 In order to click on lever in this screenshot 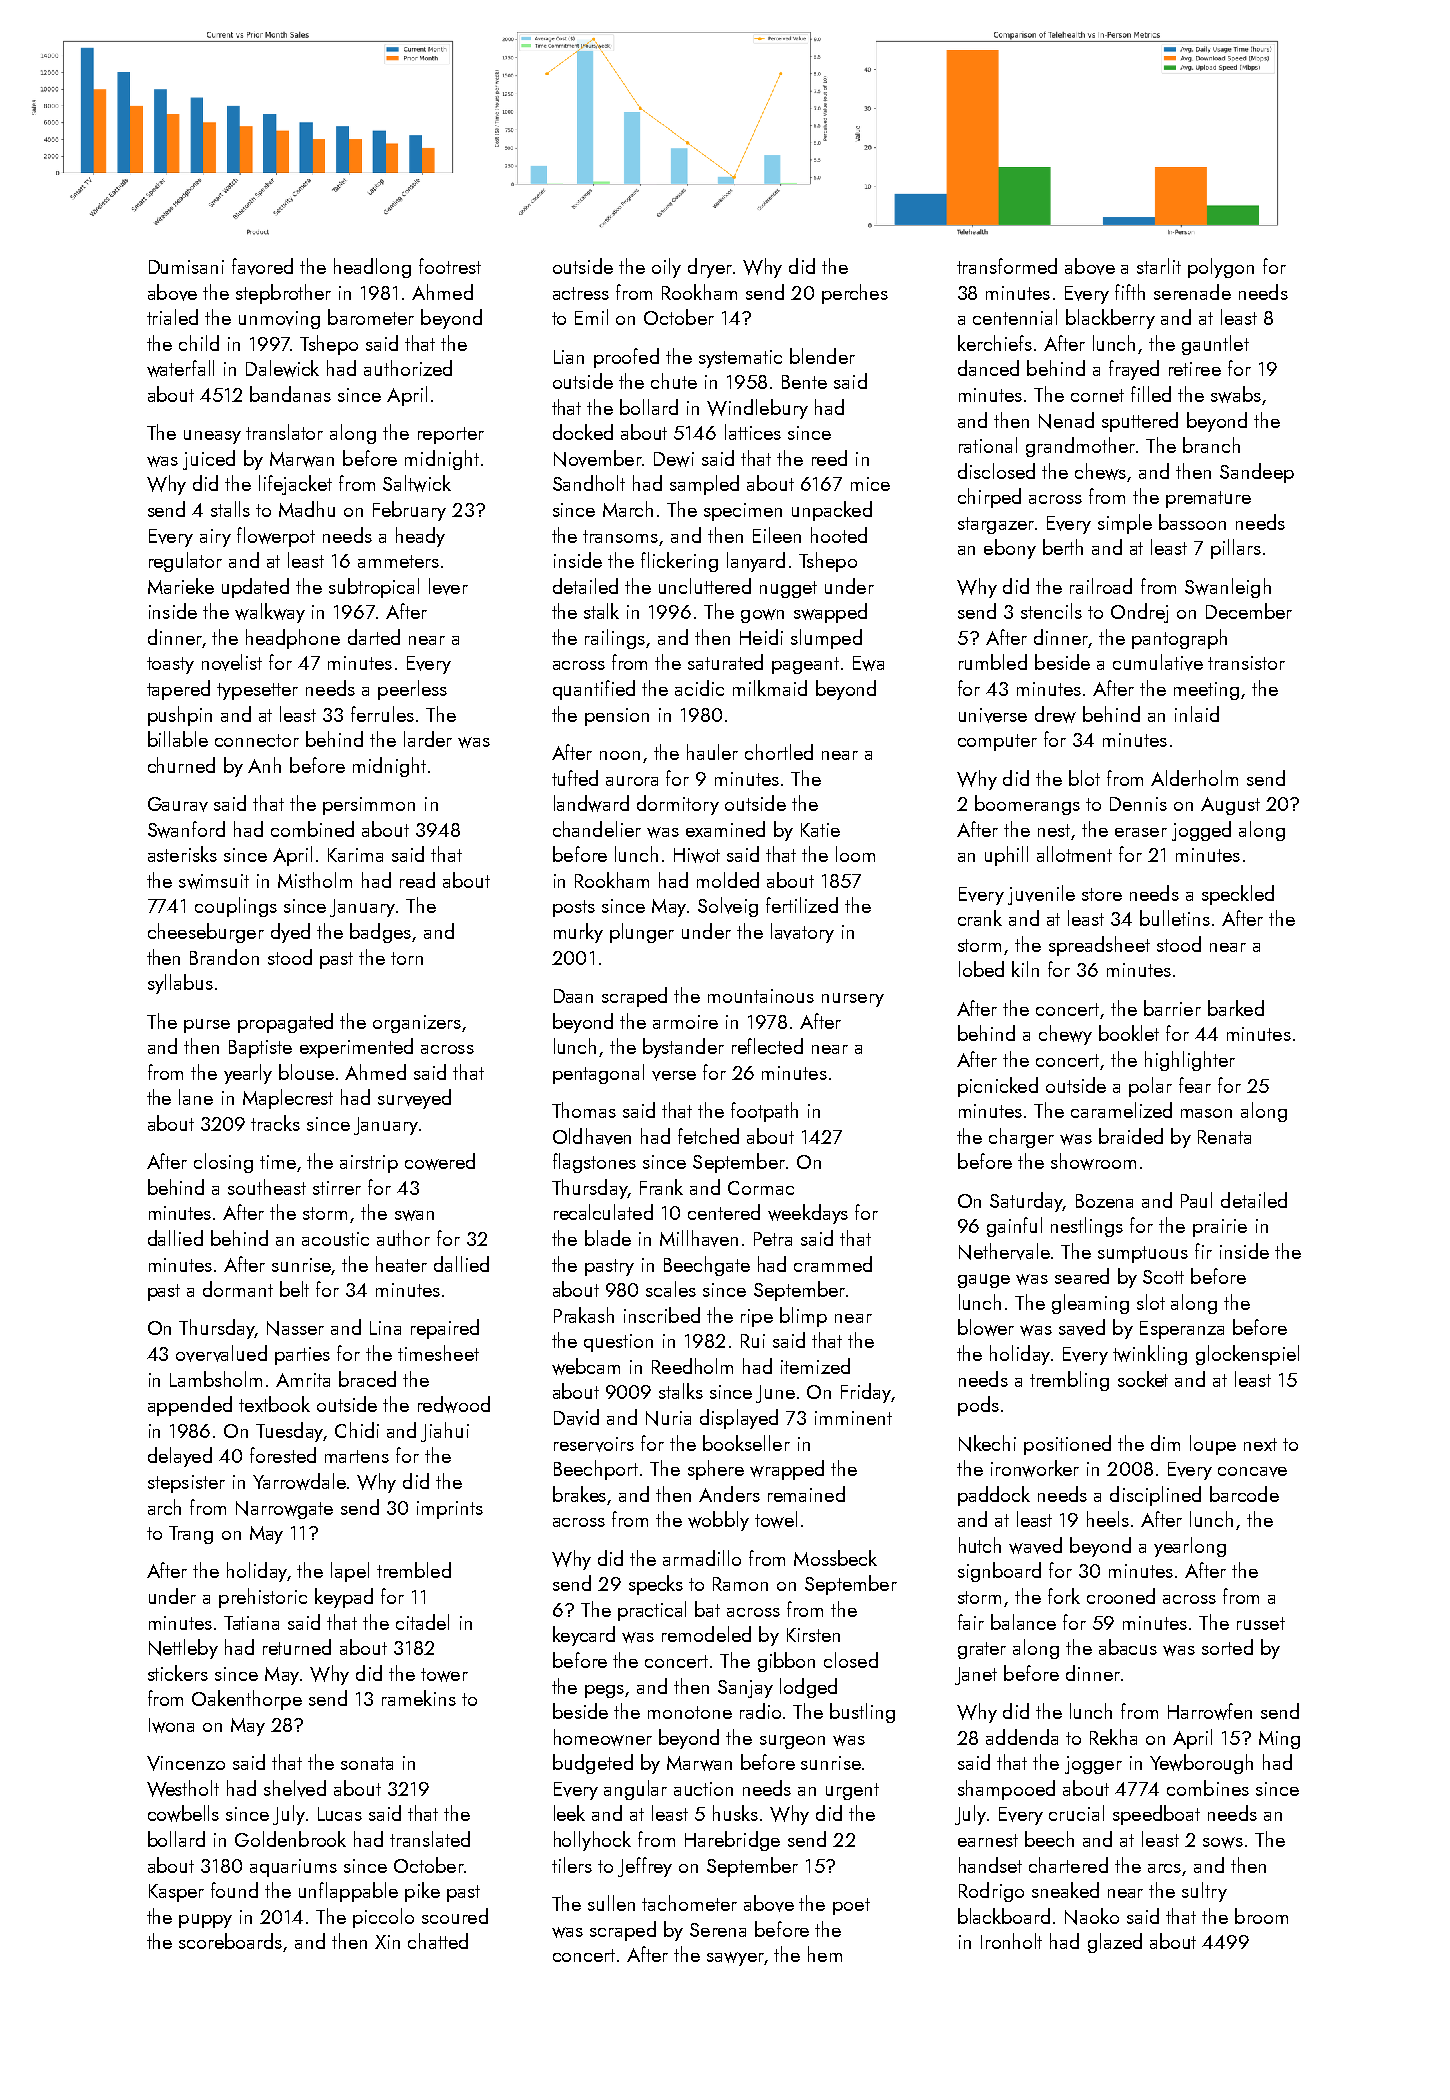, I will do `click(448, 586)`.
